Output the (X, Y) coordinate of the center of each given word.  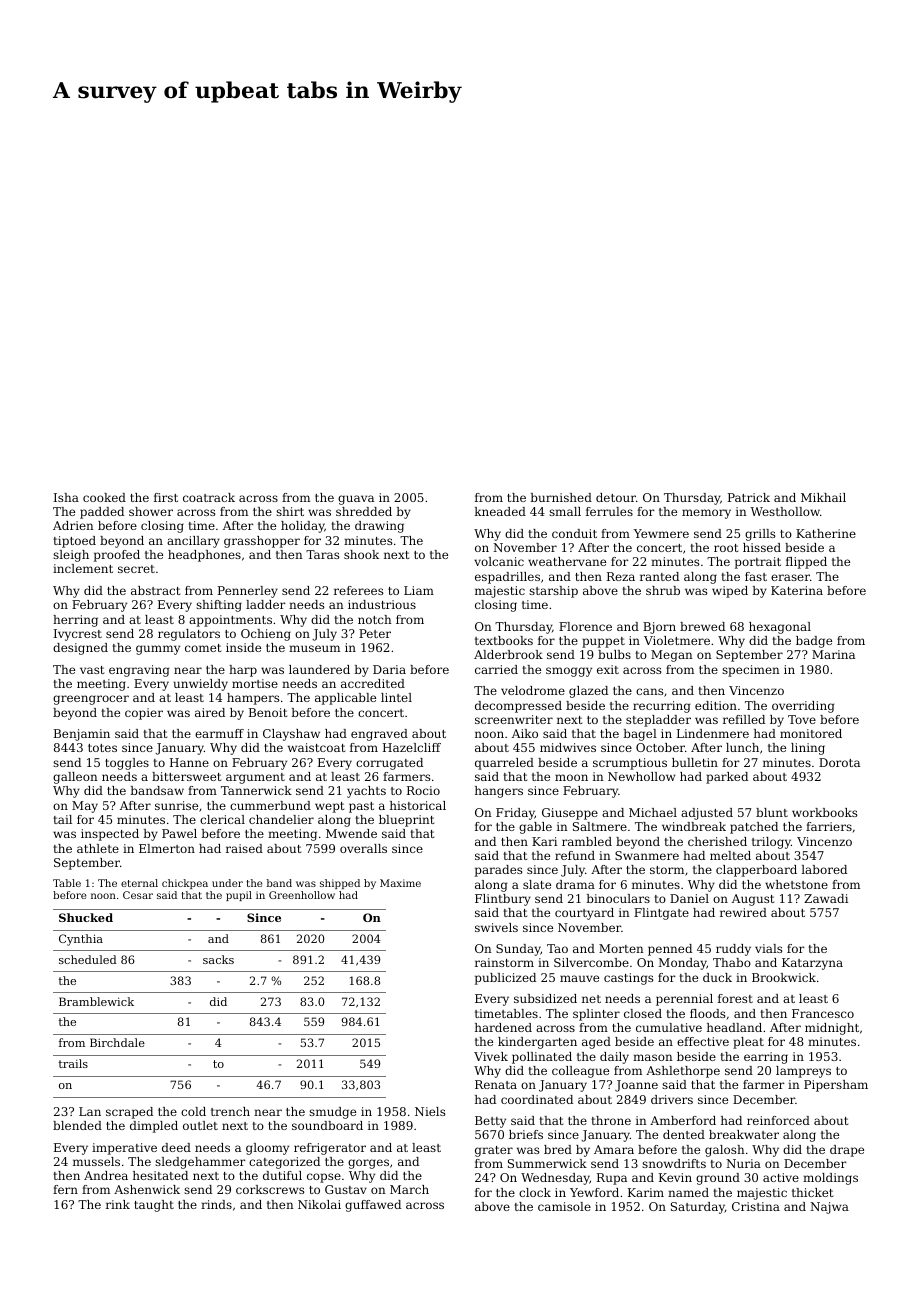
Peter (375, 633)
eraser (790, 577)
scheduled (88, 959)
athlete (98, 848)
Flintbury (503, 900)
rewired (743, 912)
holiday (302, 527)
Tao (557, 948)
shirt (290, 511)
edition (716, 705)
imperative (124, 1149)
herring (75, 621)
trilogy (771, 843)
